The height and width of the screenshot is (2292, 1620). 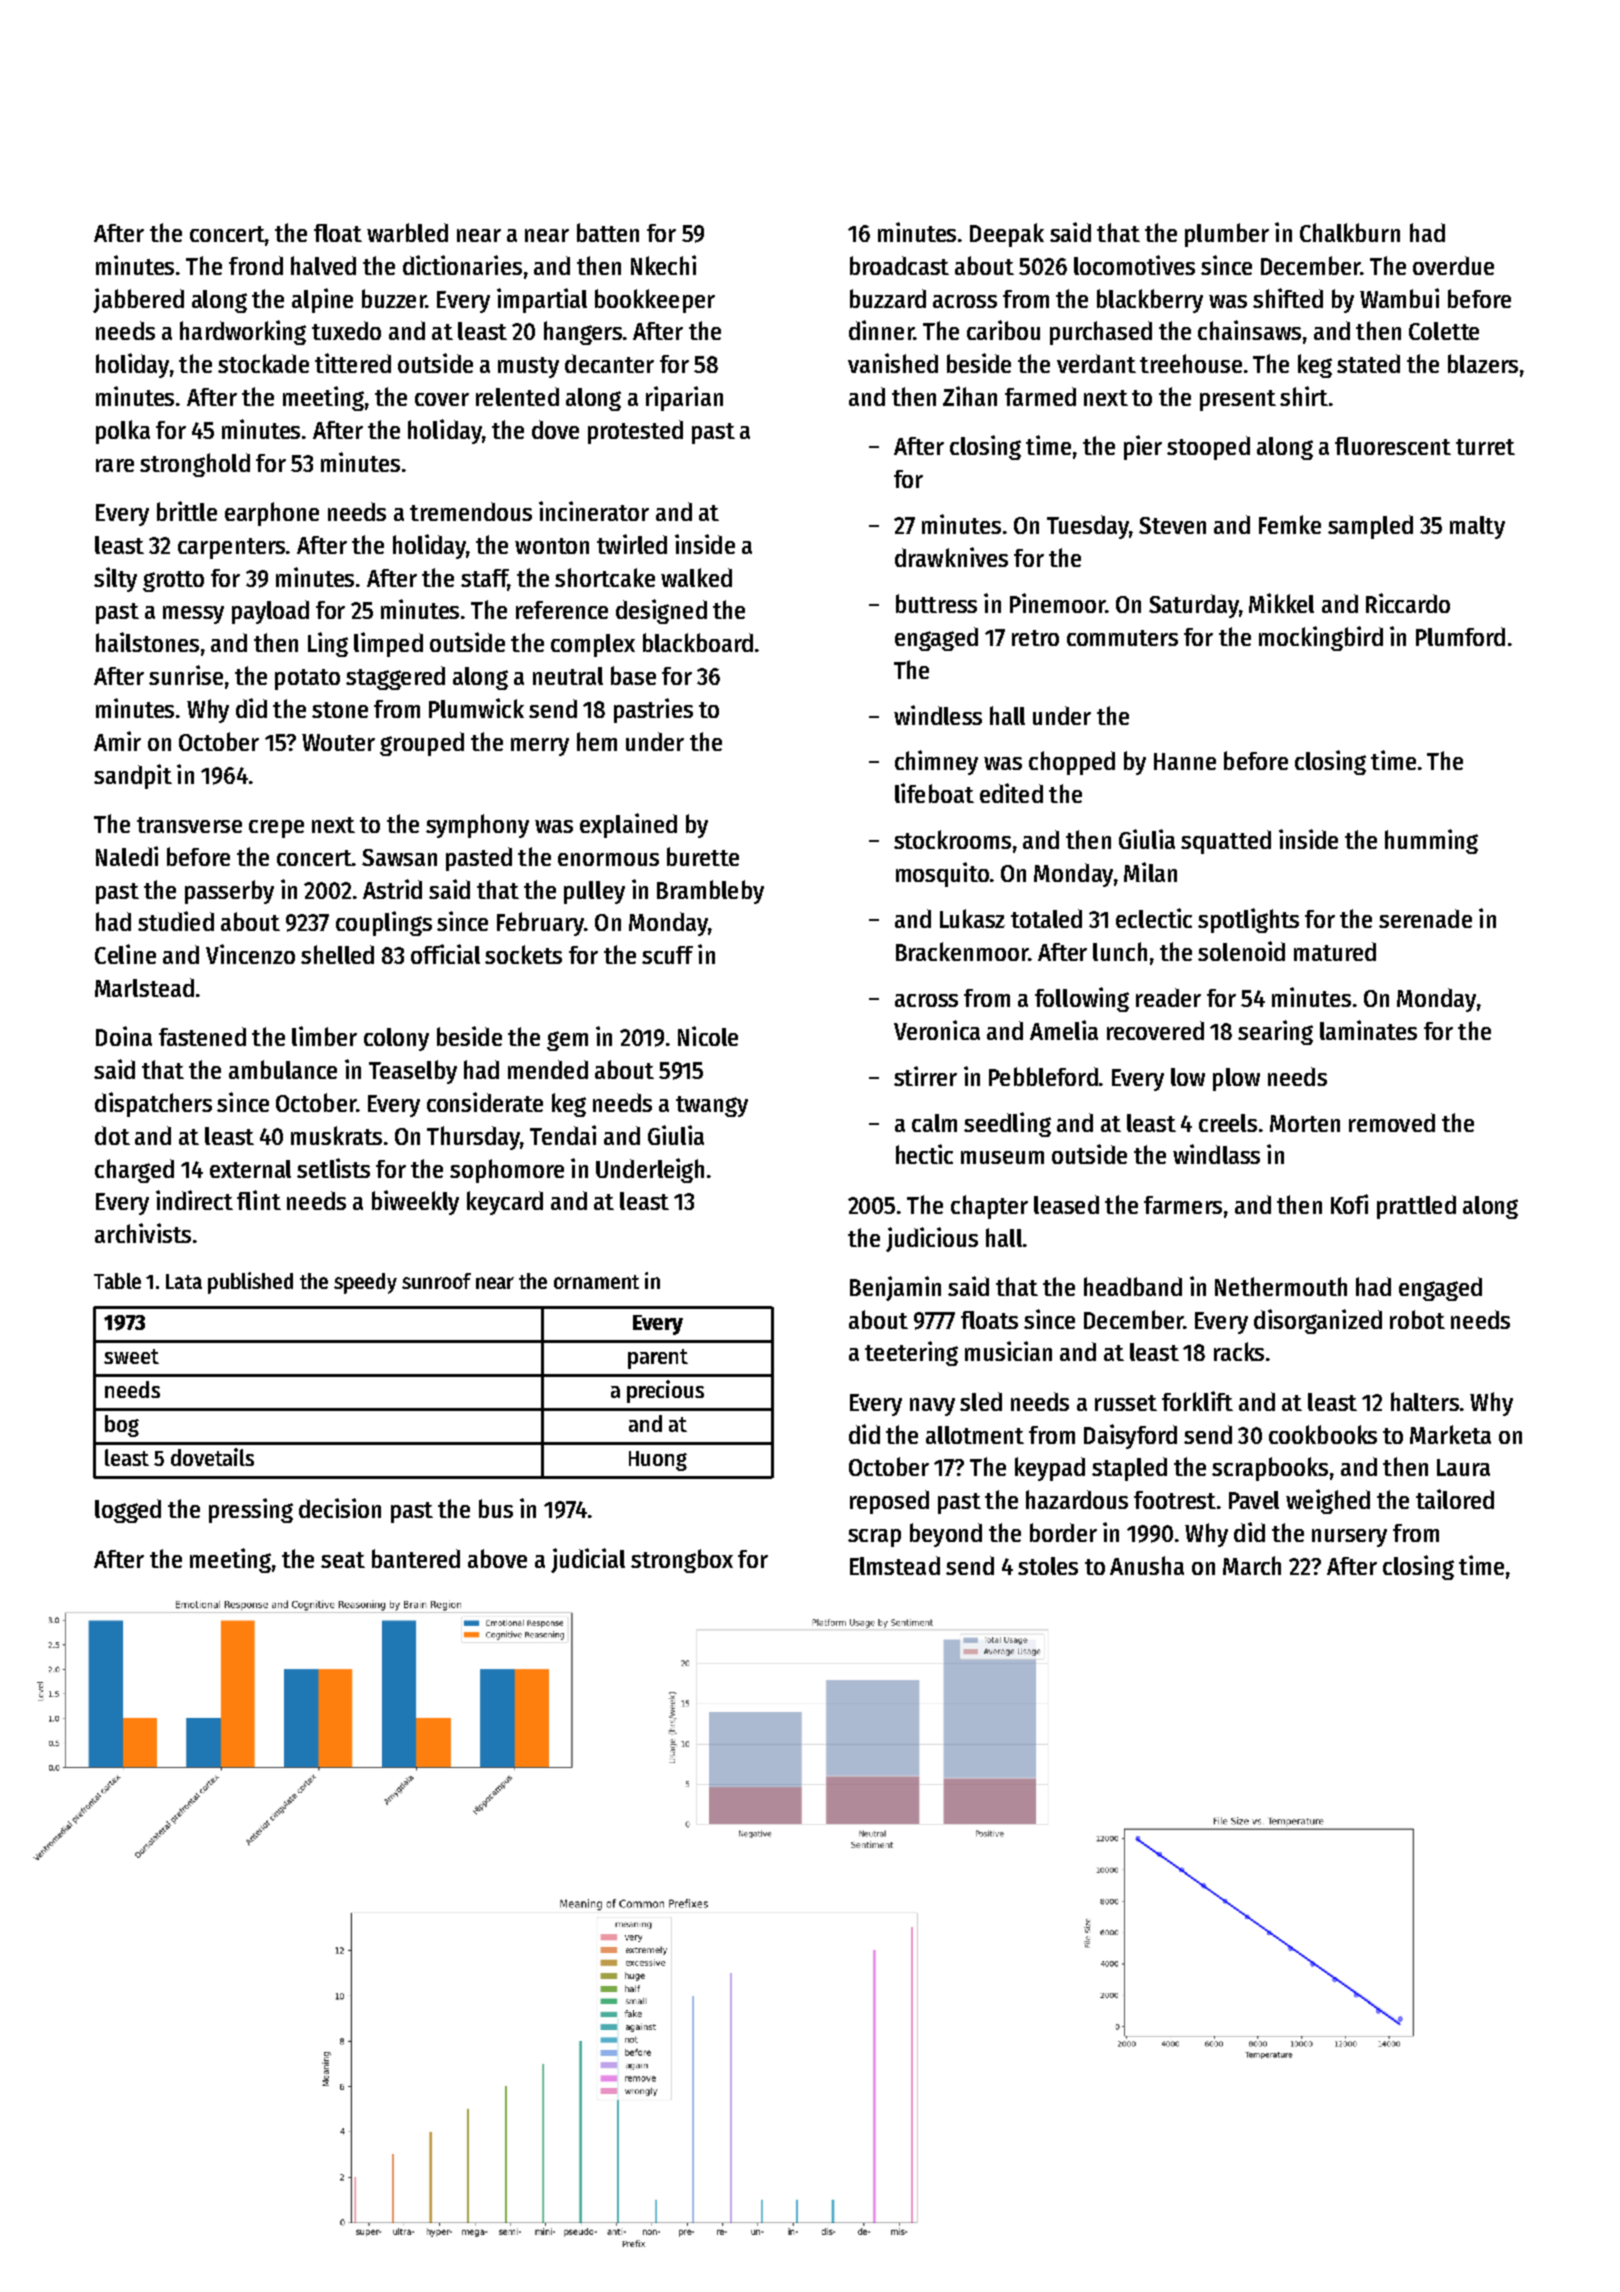 I want to click on overdue, so click(x=1453, y=265).
